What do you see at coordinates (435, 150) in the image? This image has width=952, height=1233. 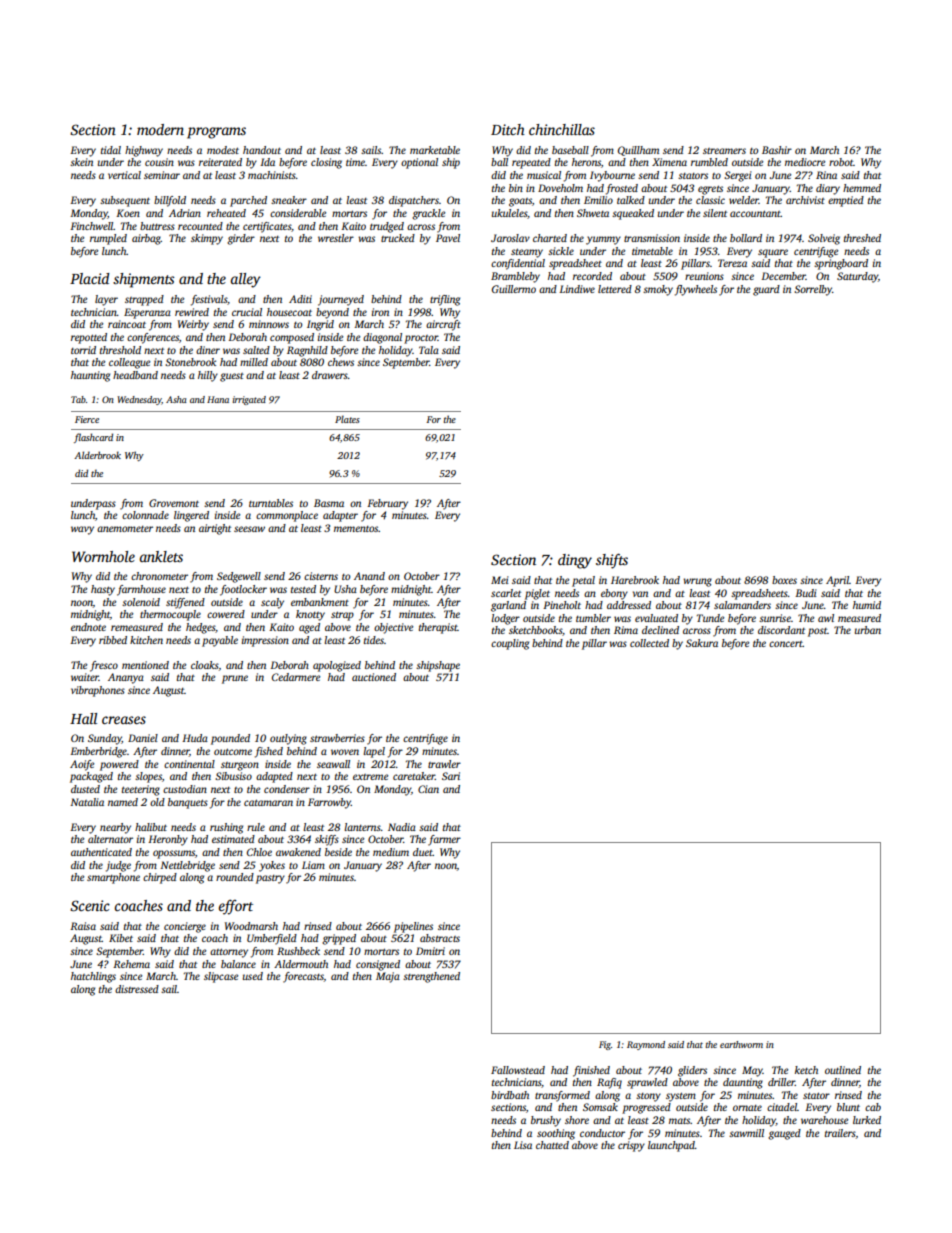 I see `marketable` at bounding box center [435, 150].
